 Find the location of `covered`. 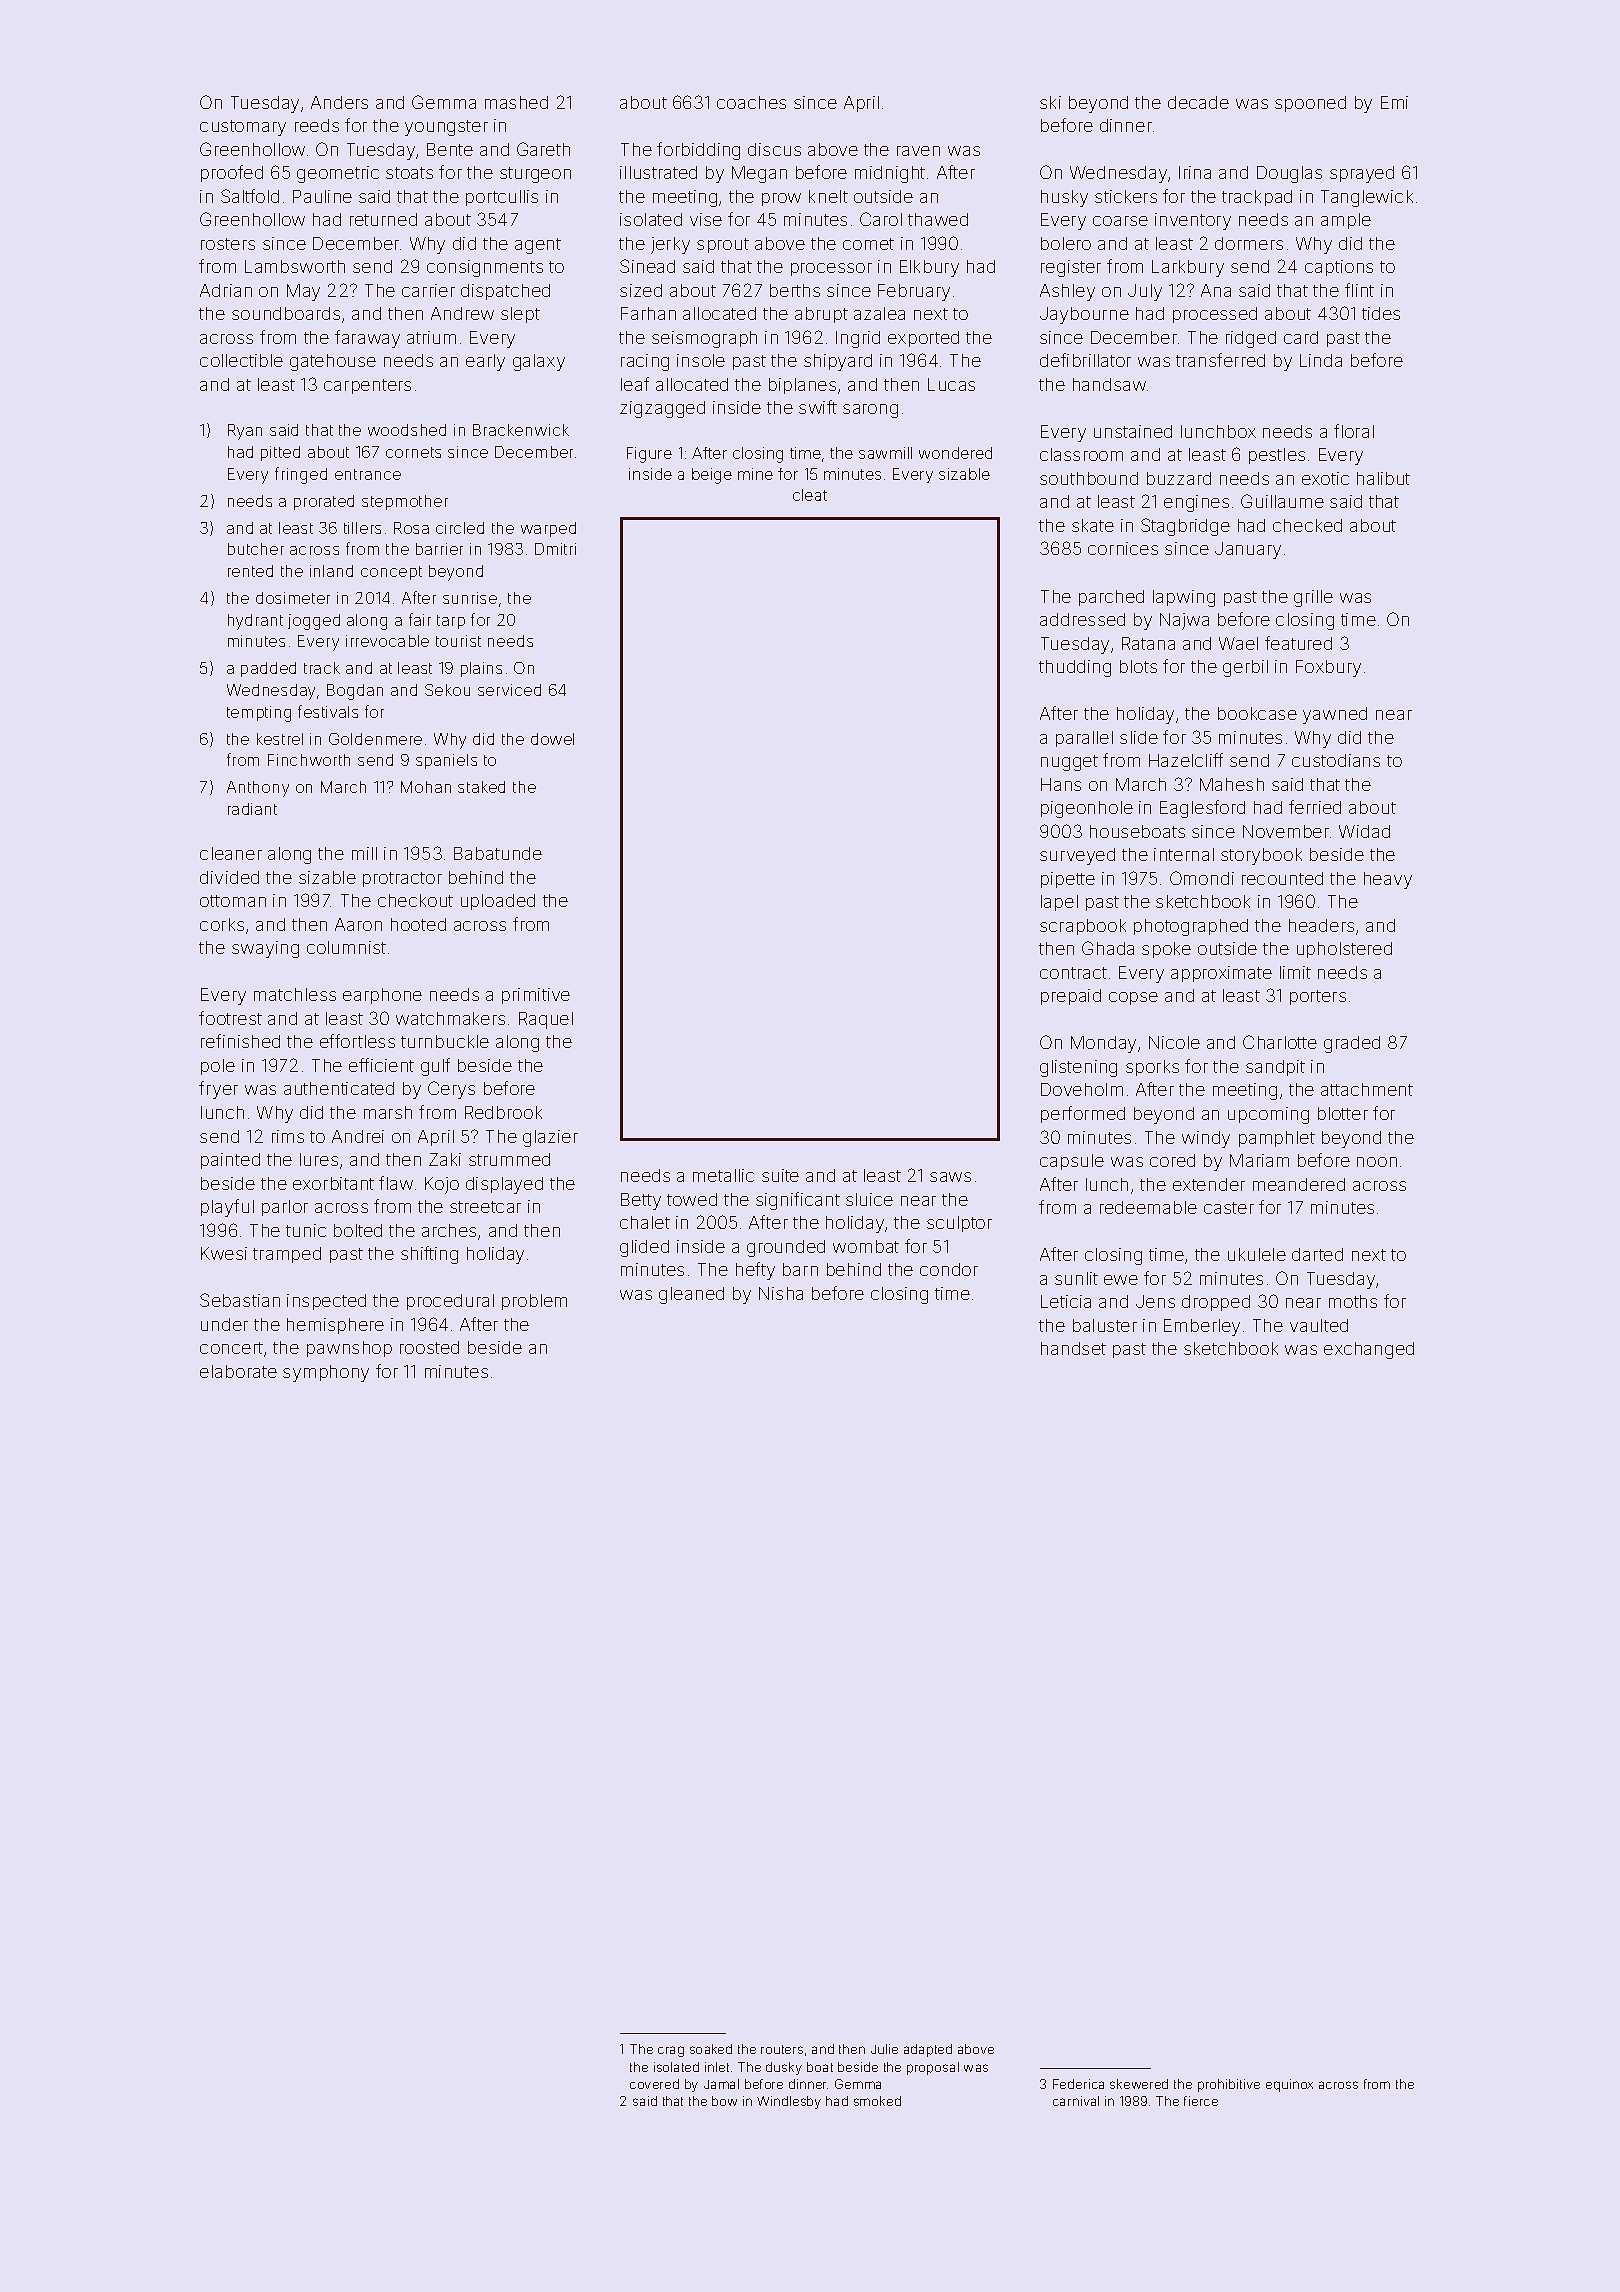

covered is located at coordinates (654, 2084).
